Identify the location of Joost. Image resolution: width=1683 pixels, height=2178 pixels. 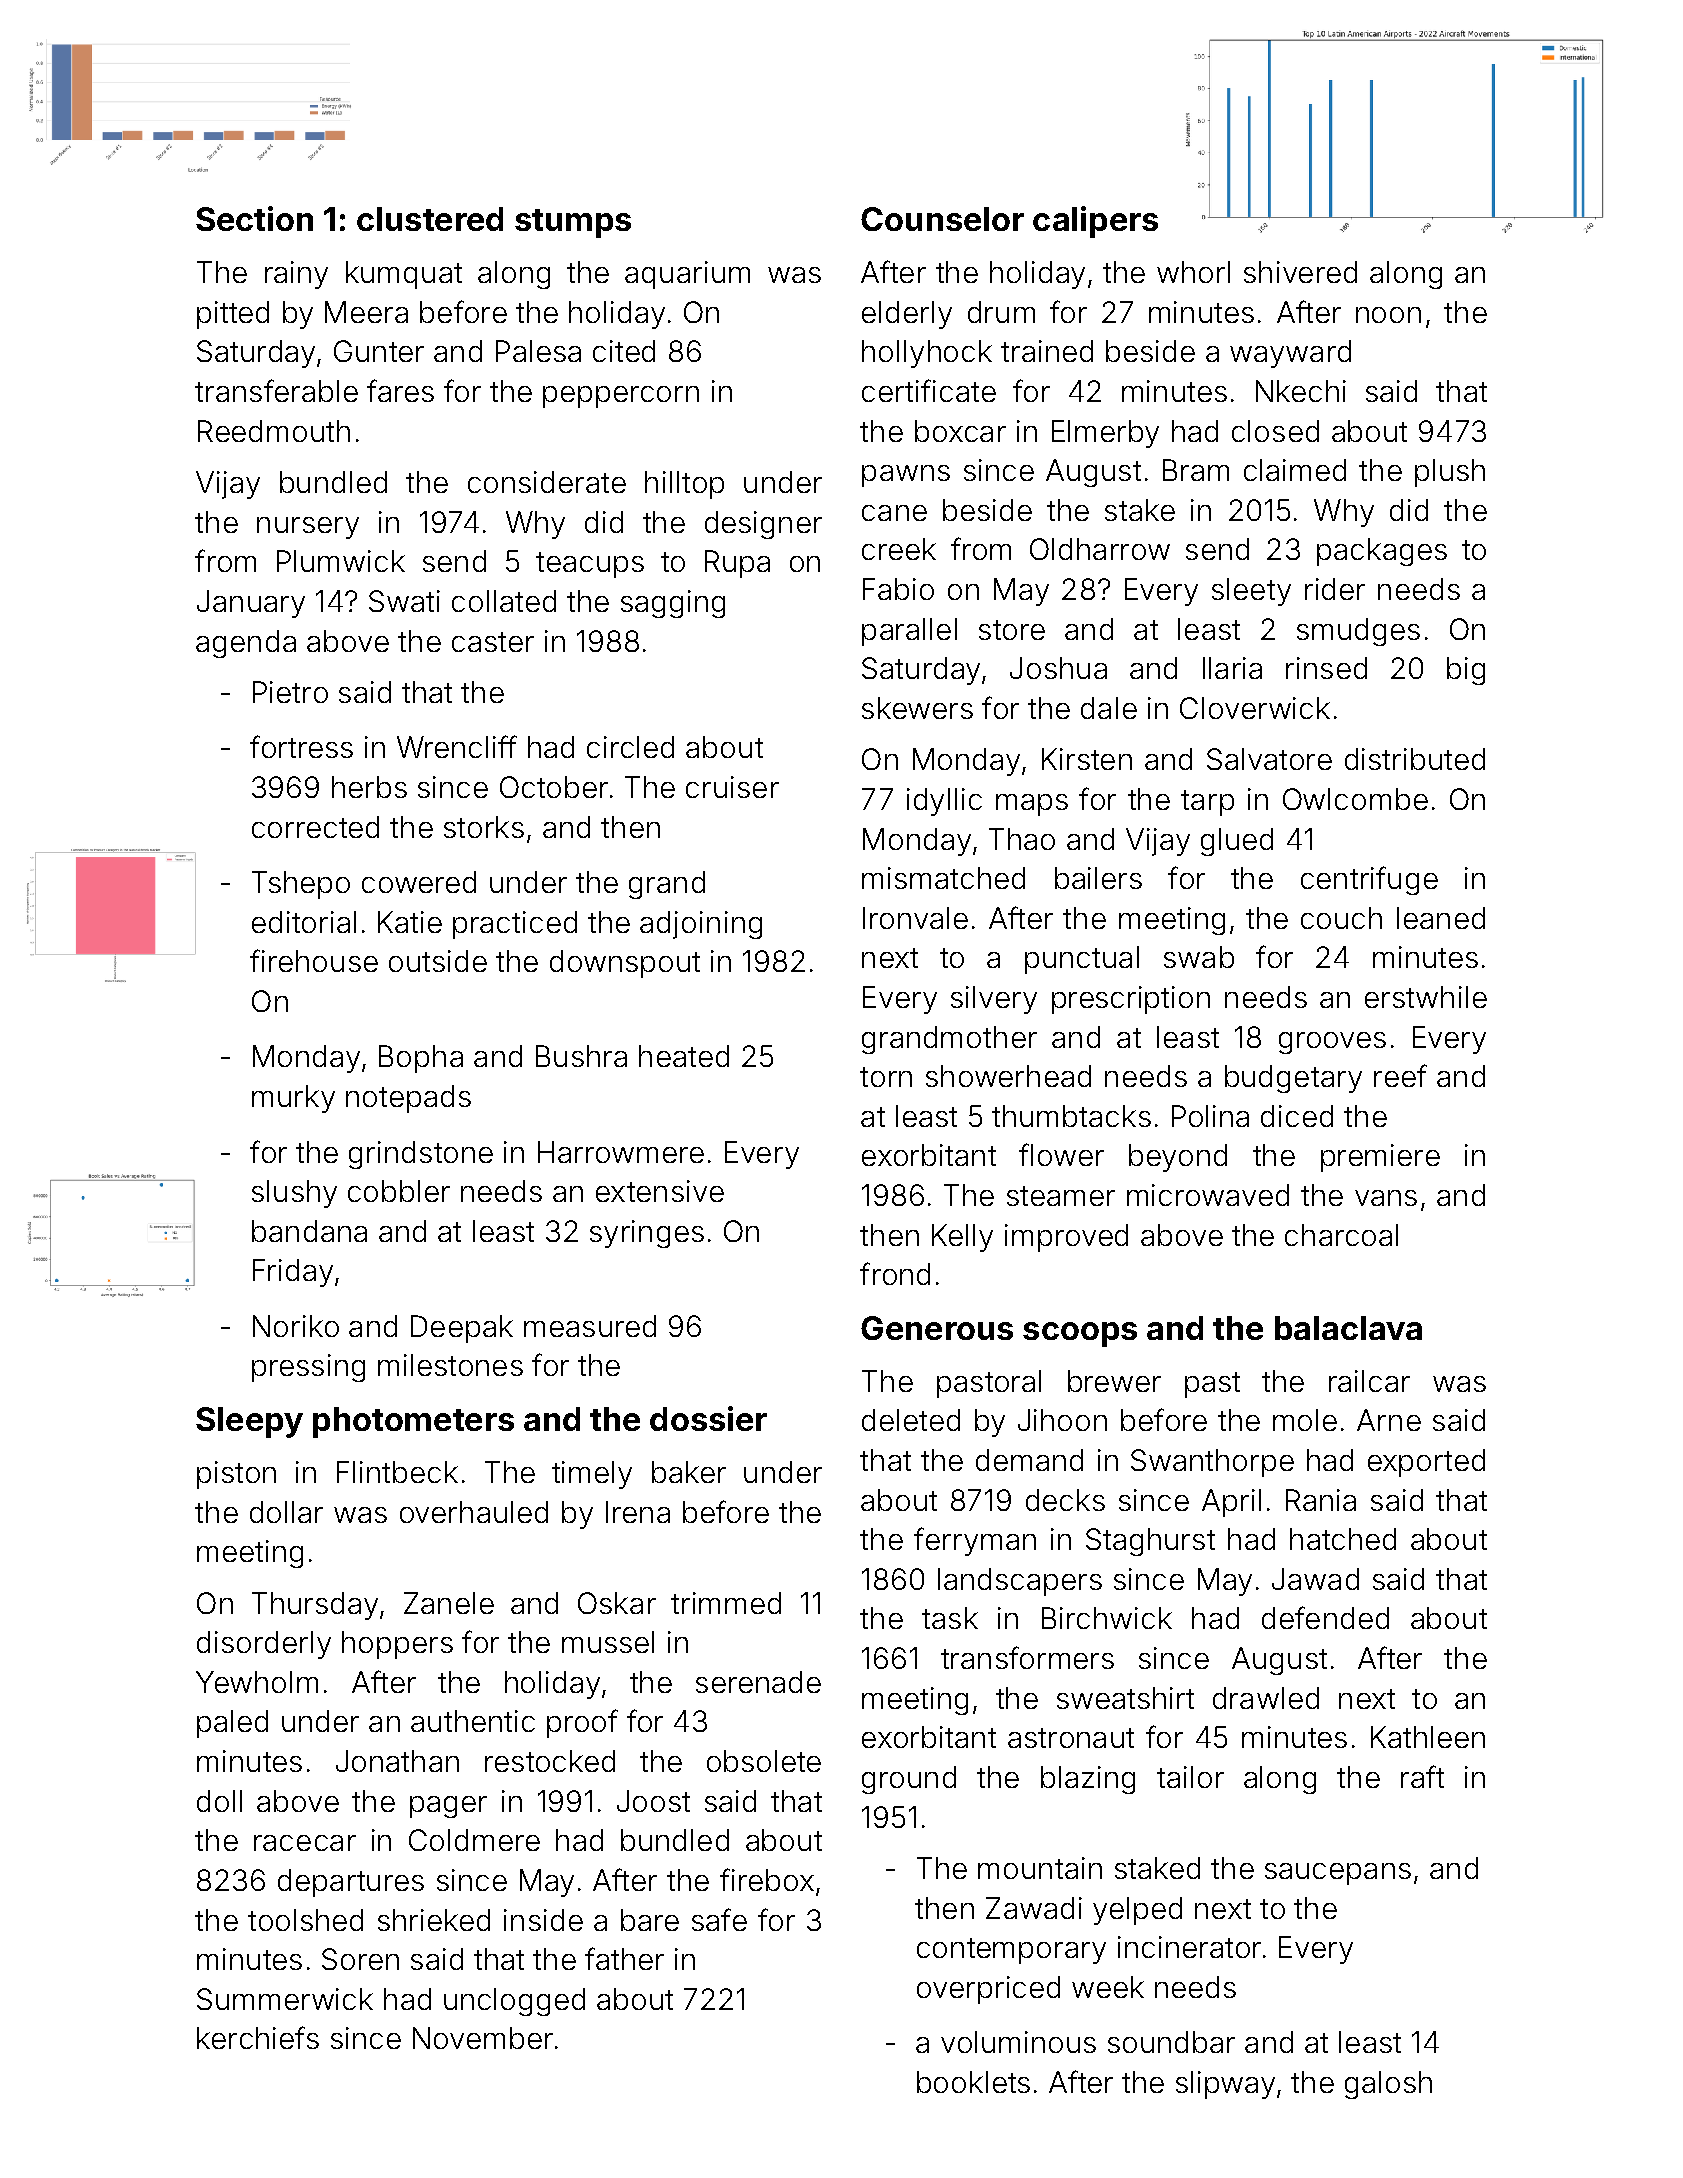
(653, 1801).
